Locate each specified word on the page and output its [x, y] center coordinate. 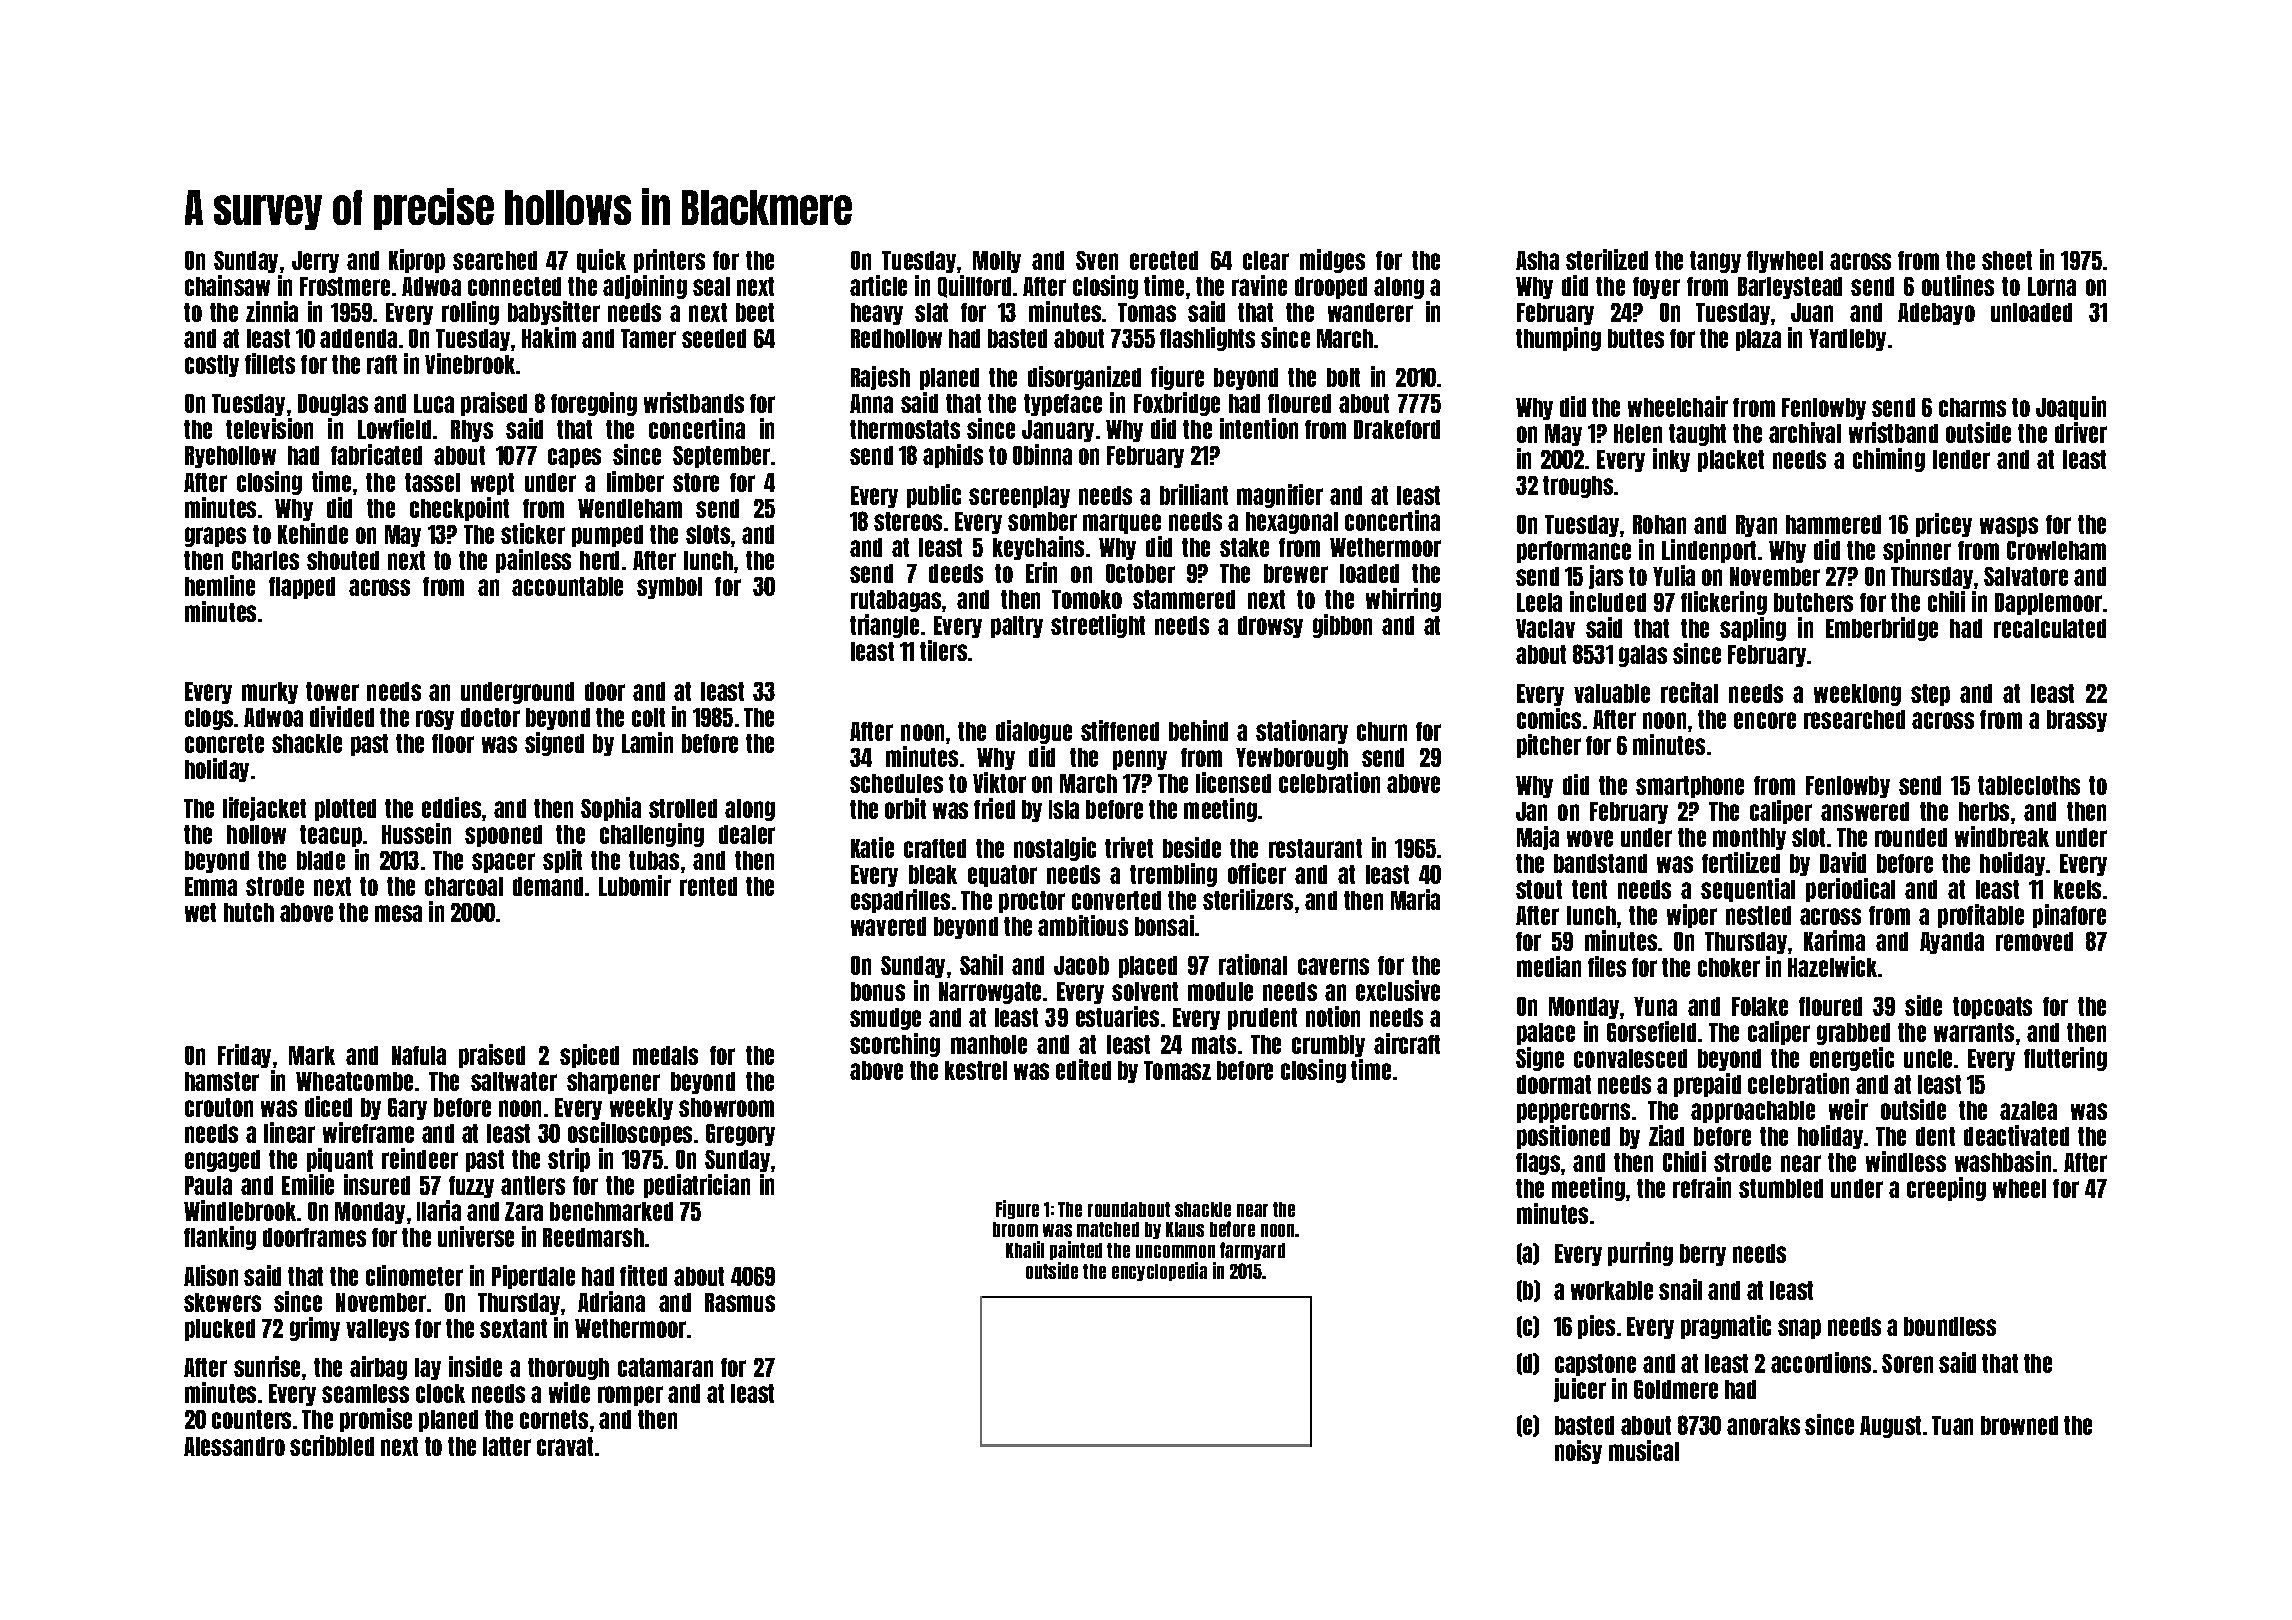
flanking [220, 1238]
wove [1590, 838]
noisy [1578, 1452]
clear [1266, 260]
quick [601, 261]
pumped [607, 536]
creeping [1946, 1189]
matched [1108, 1229]
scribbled [332, 1445]
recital [1689, 692]
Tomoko [1087, 599]
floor [453, 743]
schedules [896, 783]
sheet [2007, 260]
